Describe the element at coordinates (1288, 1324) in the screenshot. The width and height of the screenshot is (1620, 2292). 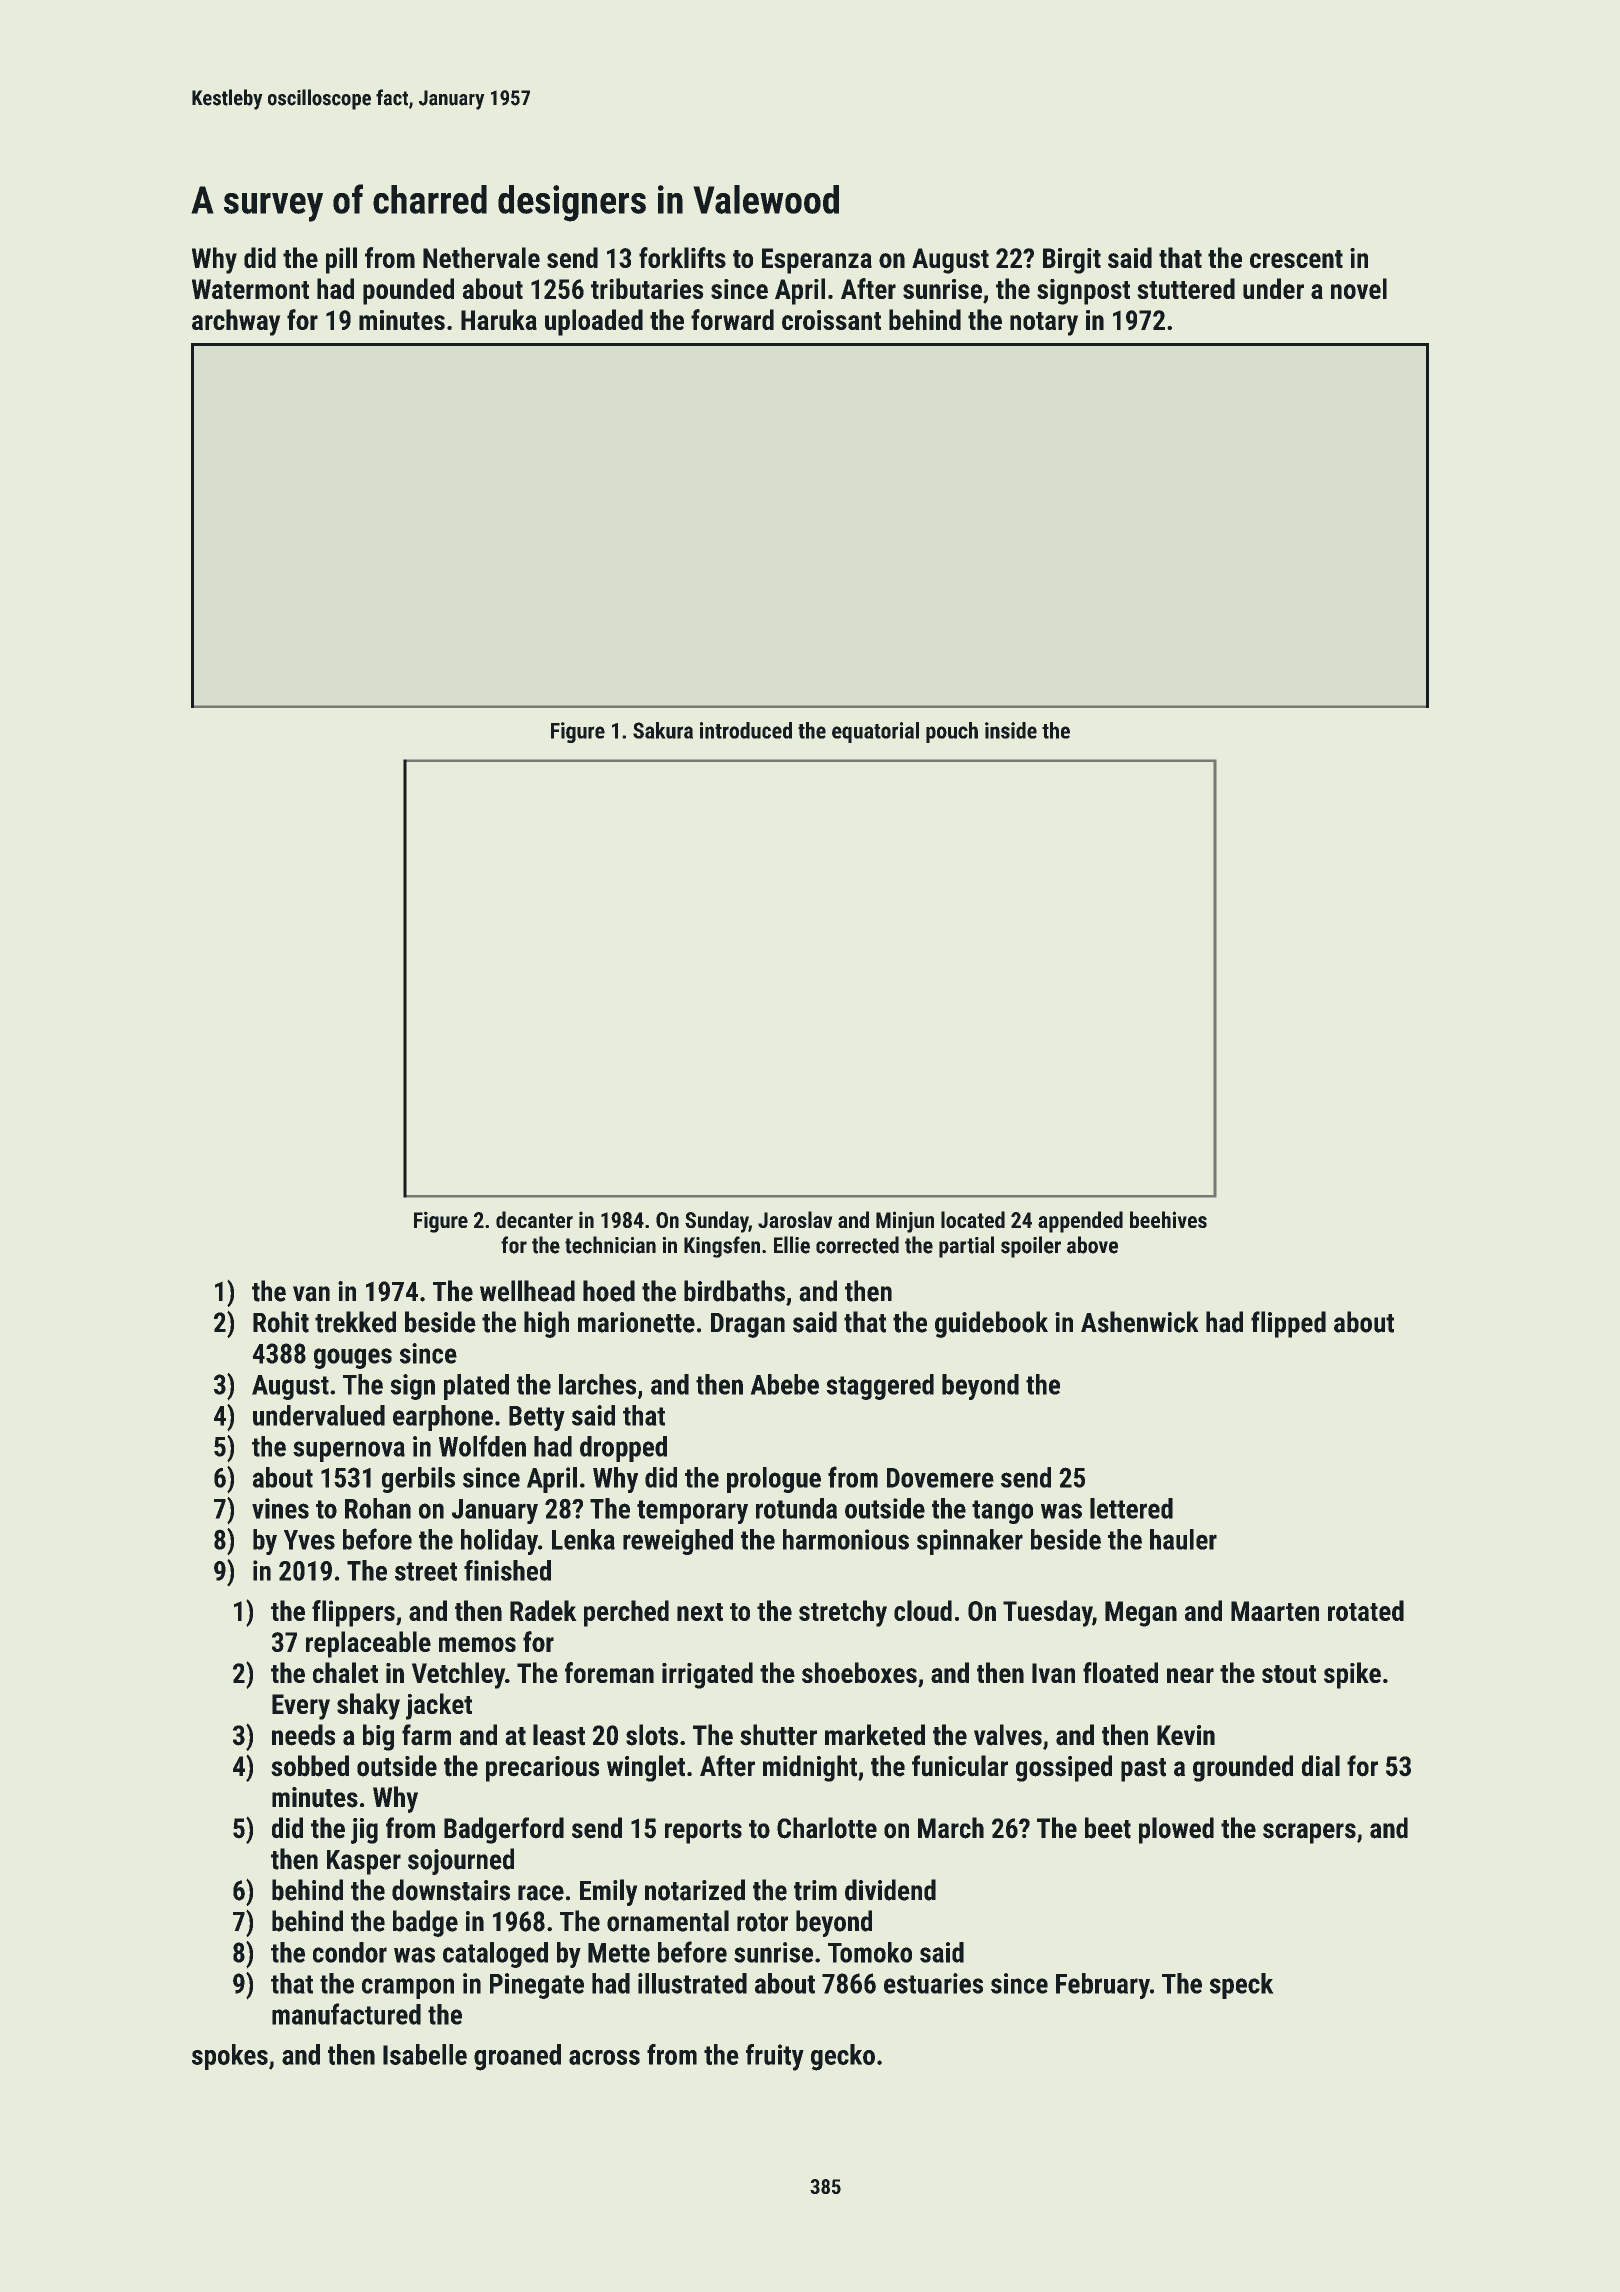
I see `flipped` at that location.
